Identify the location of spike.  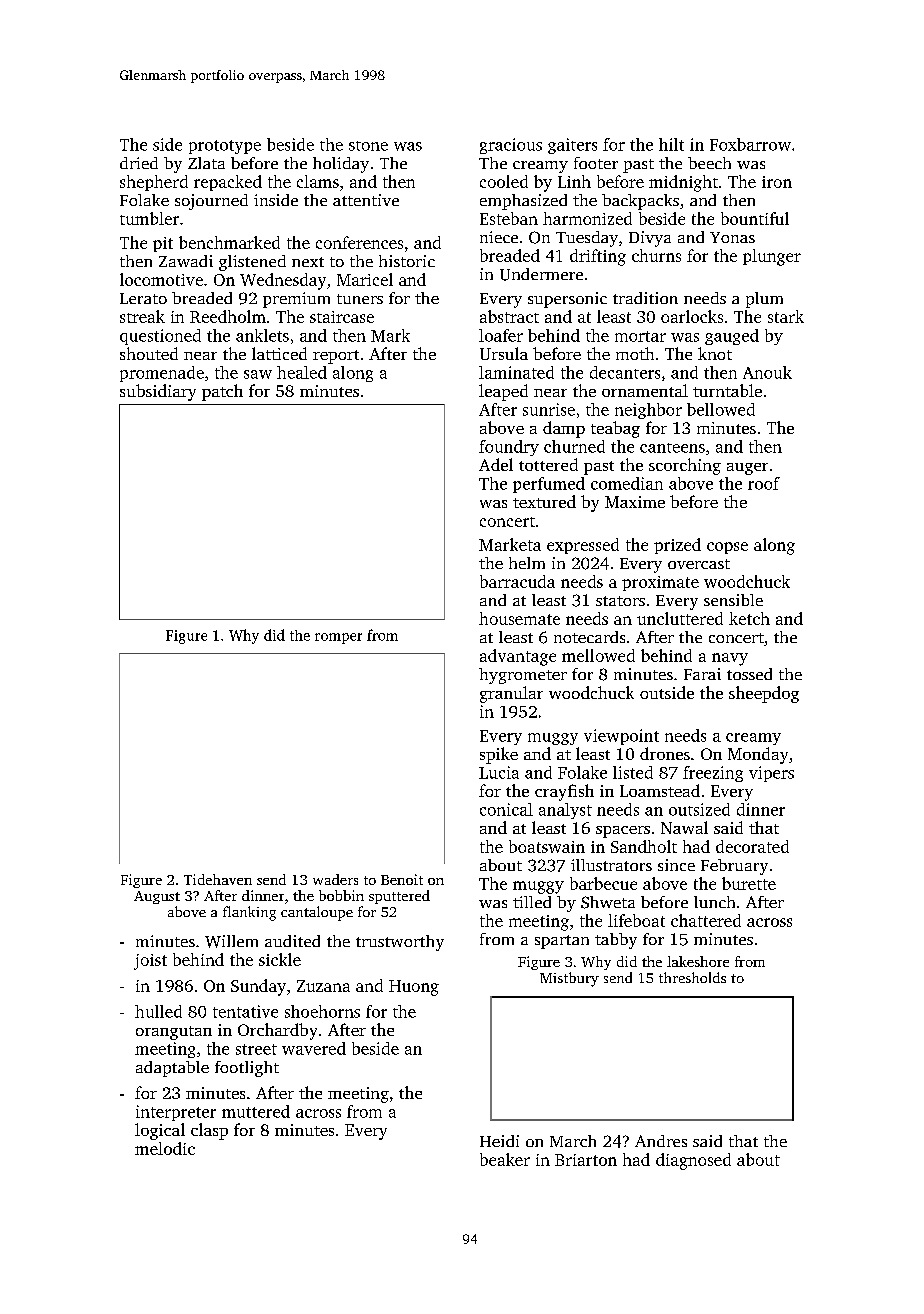
(499, 755).
